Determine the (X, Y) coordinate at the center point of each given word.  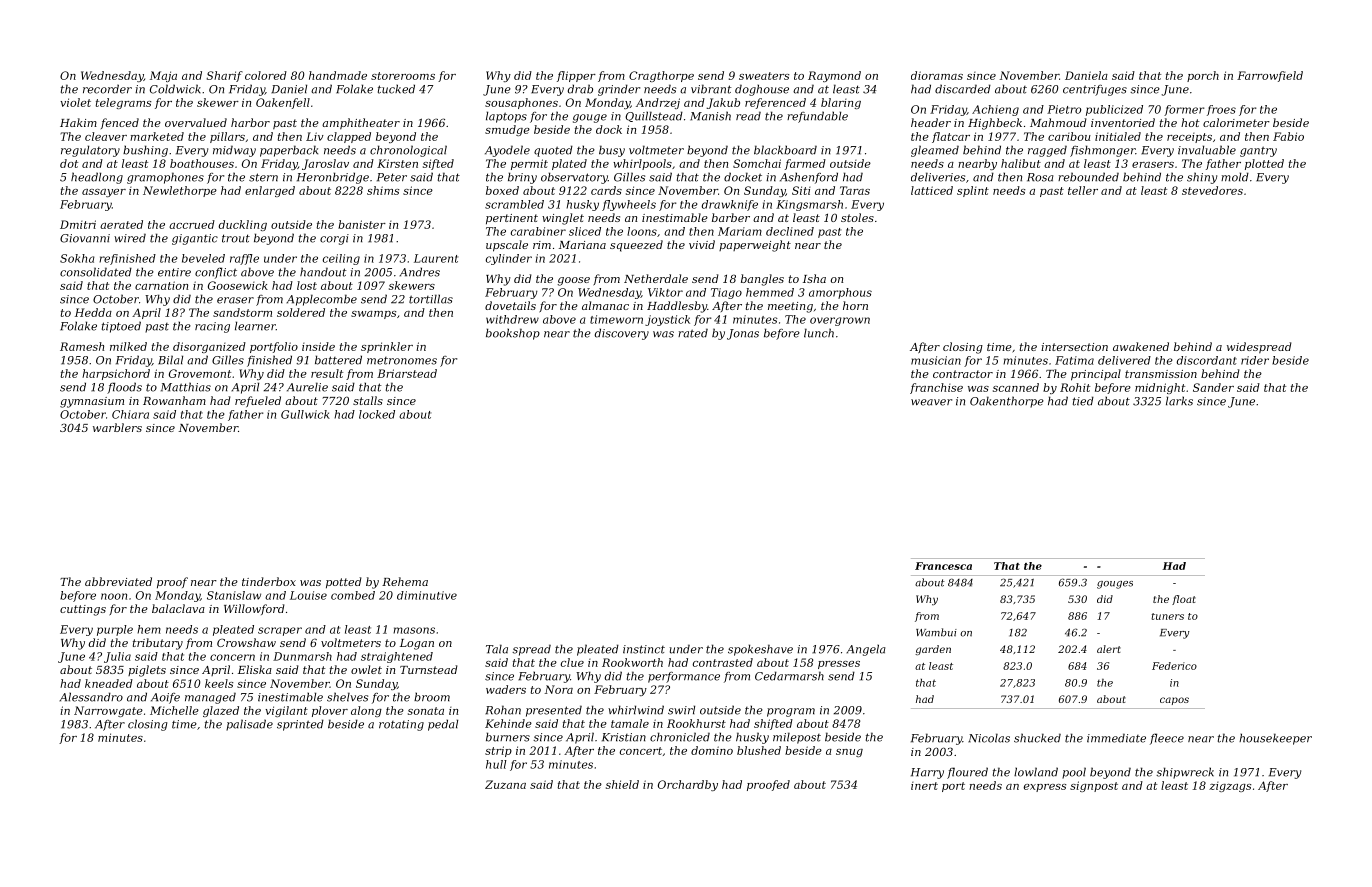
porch (1203, 76)
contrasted (723, 662)
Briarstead (407, 373)
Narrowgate (108, 711)
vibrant (711, 89)
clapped (349, 137)
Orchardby (688, 785)
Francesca (943, 566)
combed (353, 595)
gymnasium (92, 402)
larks (1179, 401)
